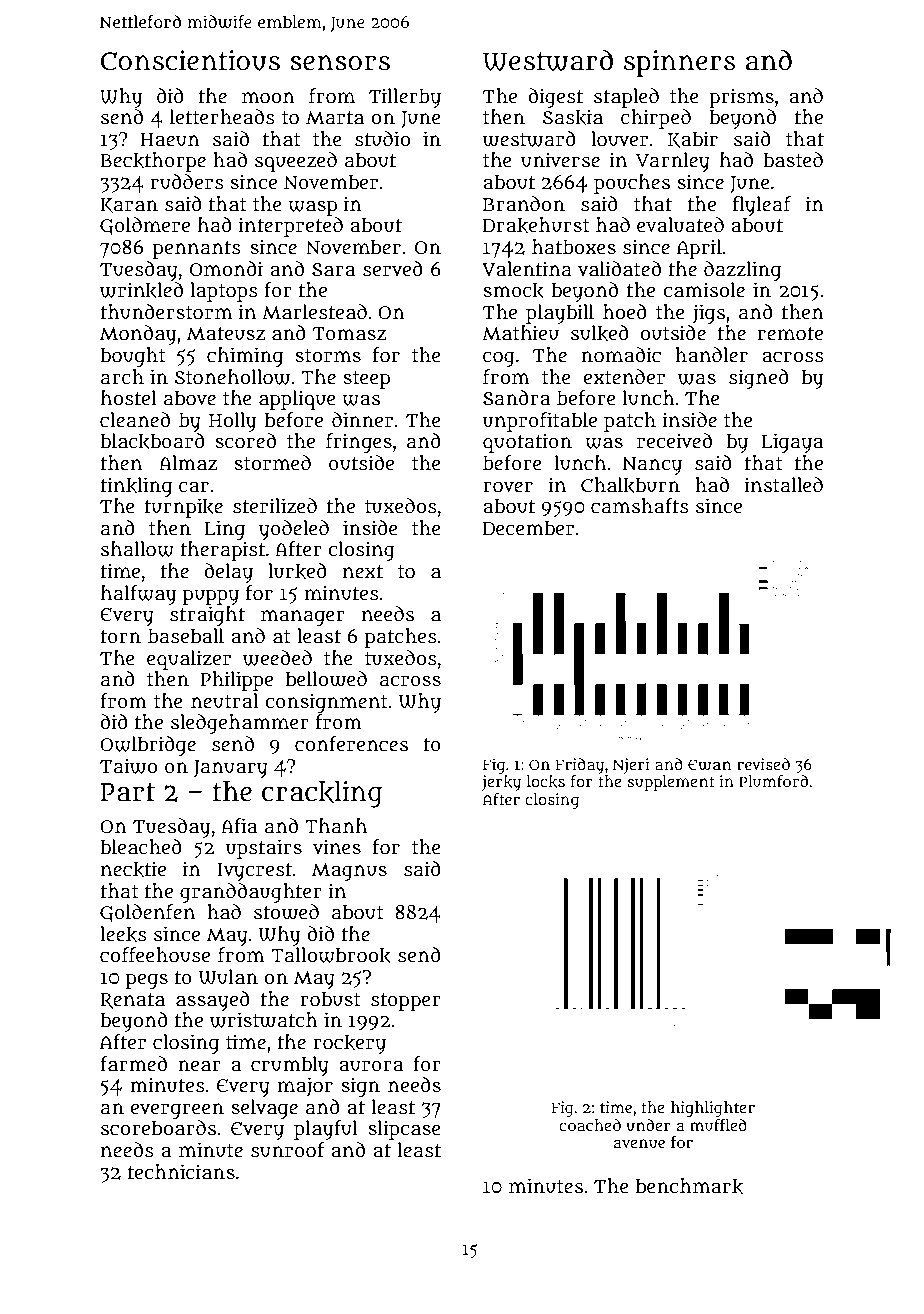  Describe the element at coordinates (190, 60) in the screenshot. I see `Conscientious` at that location.
